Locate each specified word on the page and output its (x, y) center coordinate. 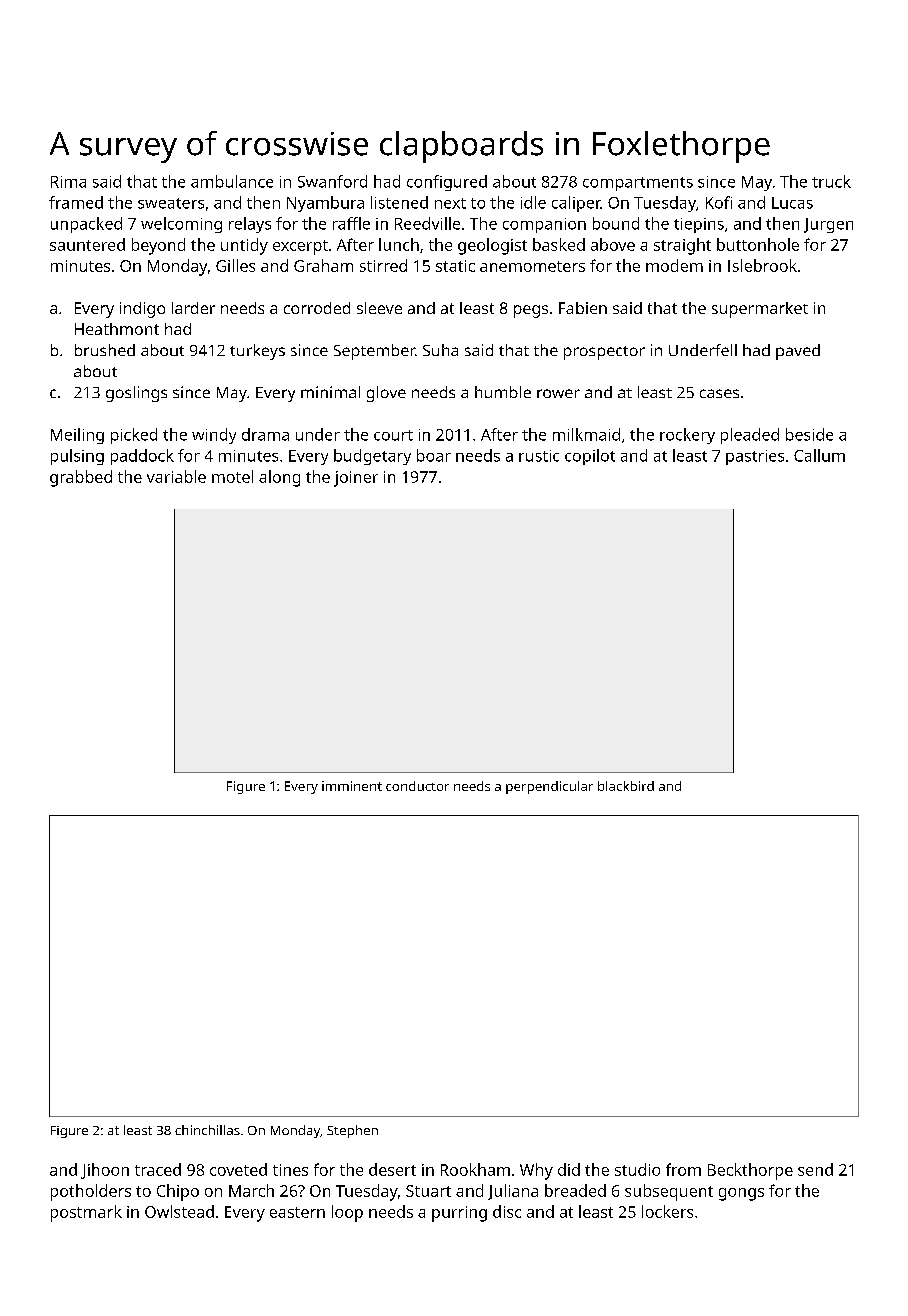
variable (176, 476)
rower (558, 393)
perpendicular (549, 787)
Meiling (77, 436)
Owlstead (179, 1211)
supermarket (760, 310)
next (450, 203)
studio (637, 1169)
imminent (352, 786)
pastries (755, 457)
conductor (417, 786)
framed (76, 202)
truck (831, 181)
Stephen (352, 1131)
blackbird (626, 786)
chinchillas (207, 1130)
